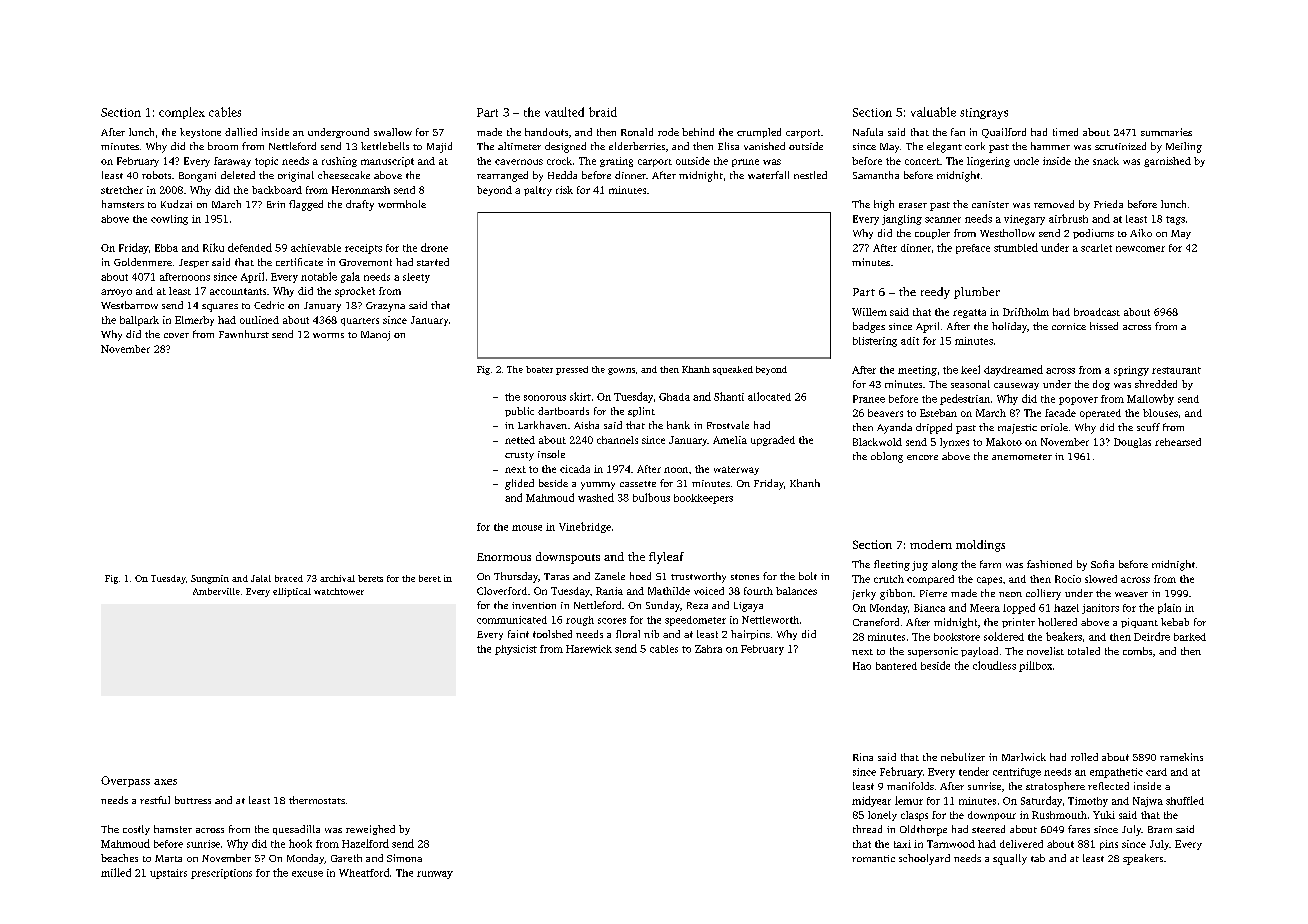 Image resolution: width=1308 pixels, height=924 pixels. What do you see at coordinates (166, 248) in the page?
I see `Ebba` at bounding box center [166, 248].
